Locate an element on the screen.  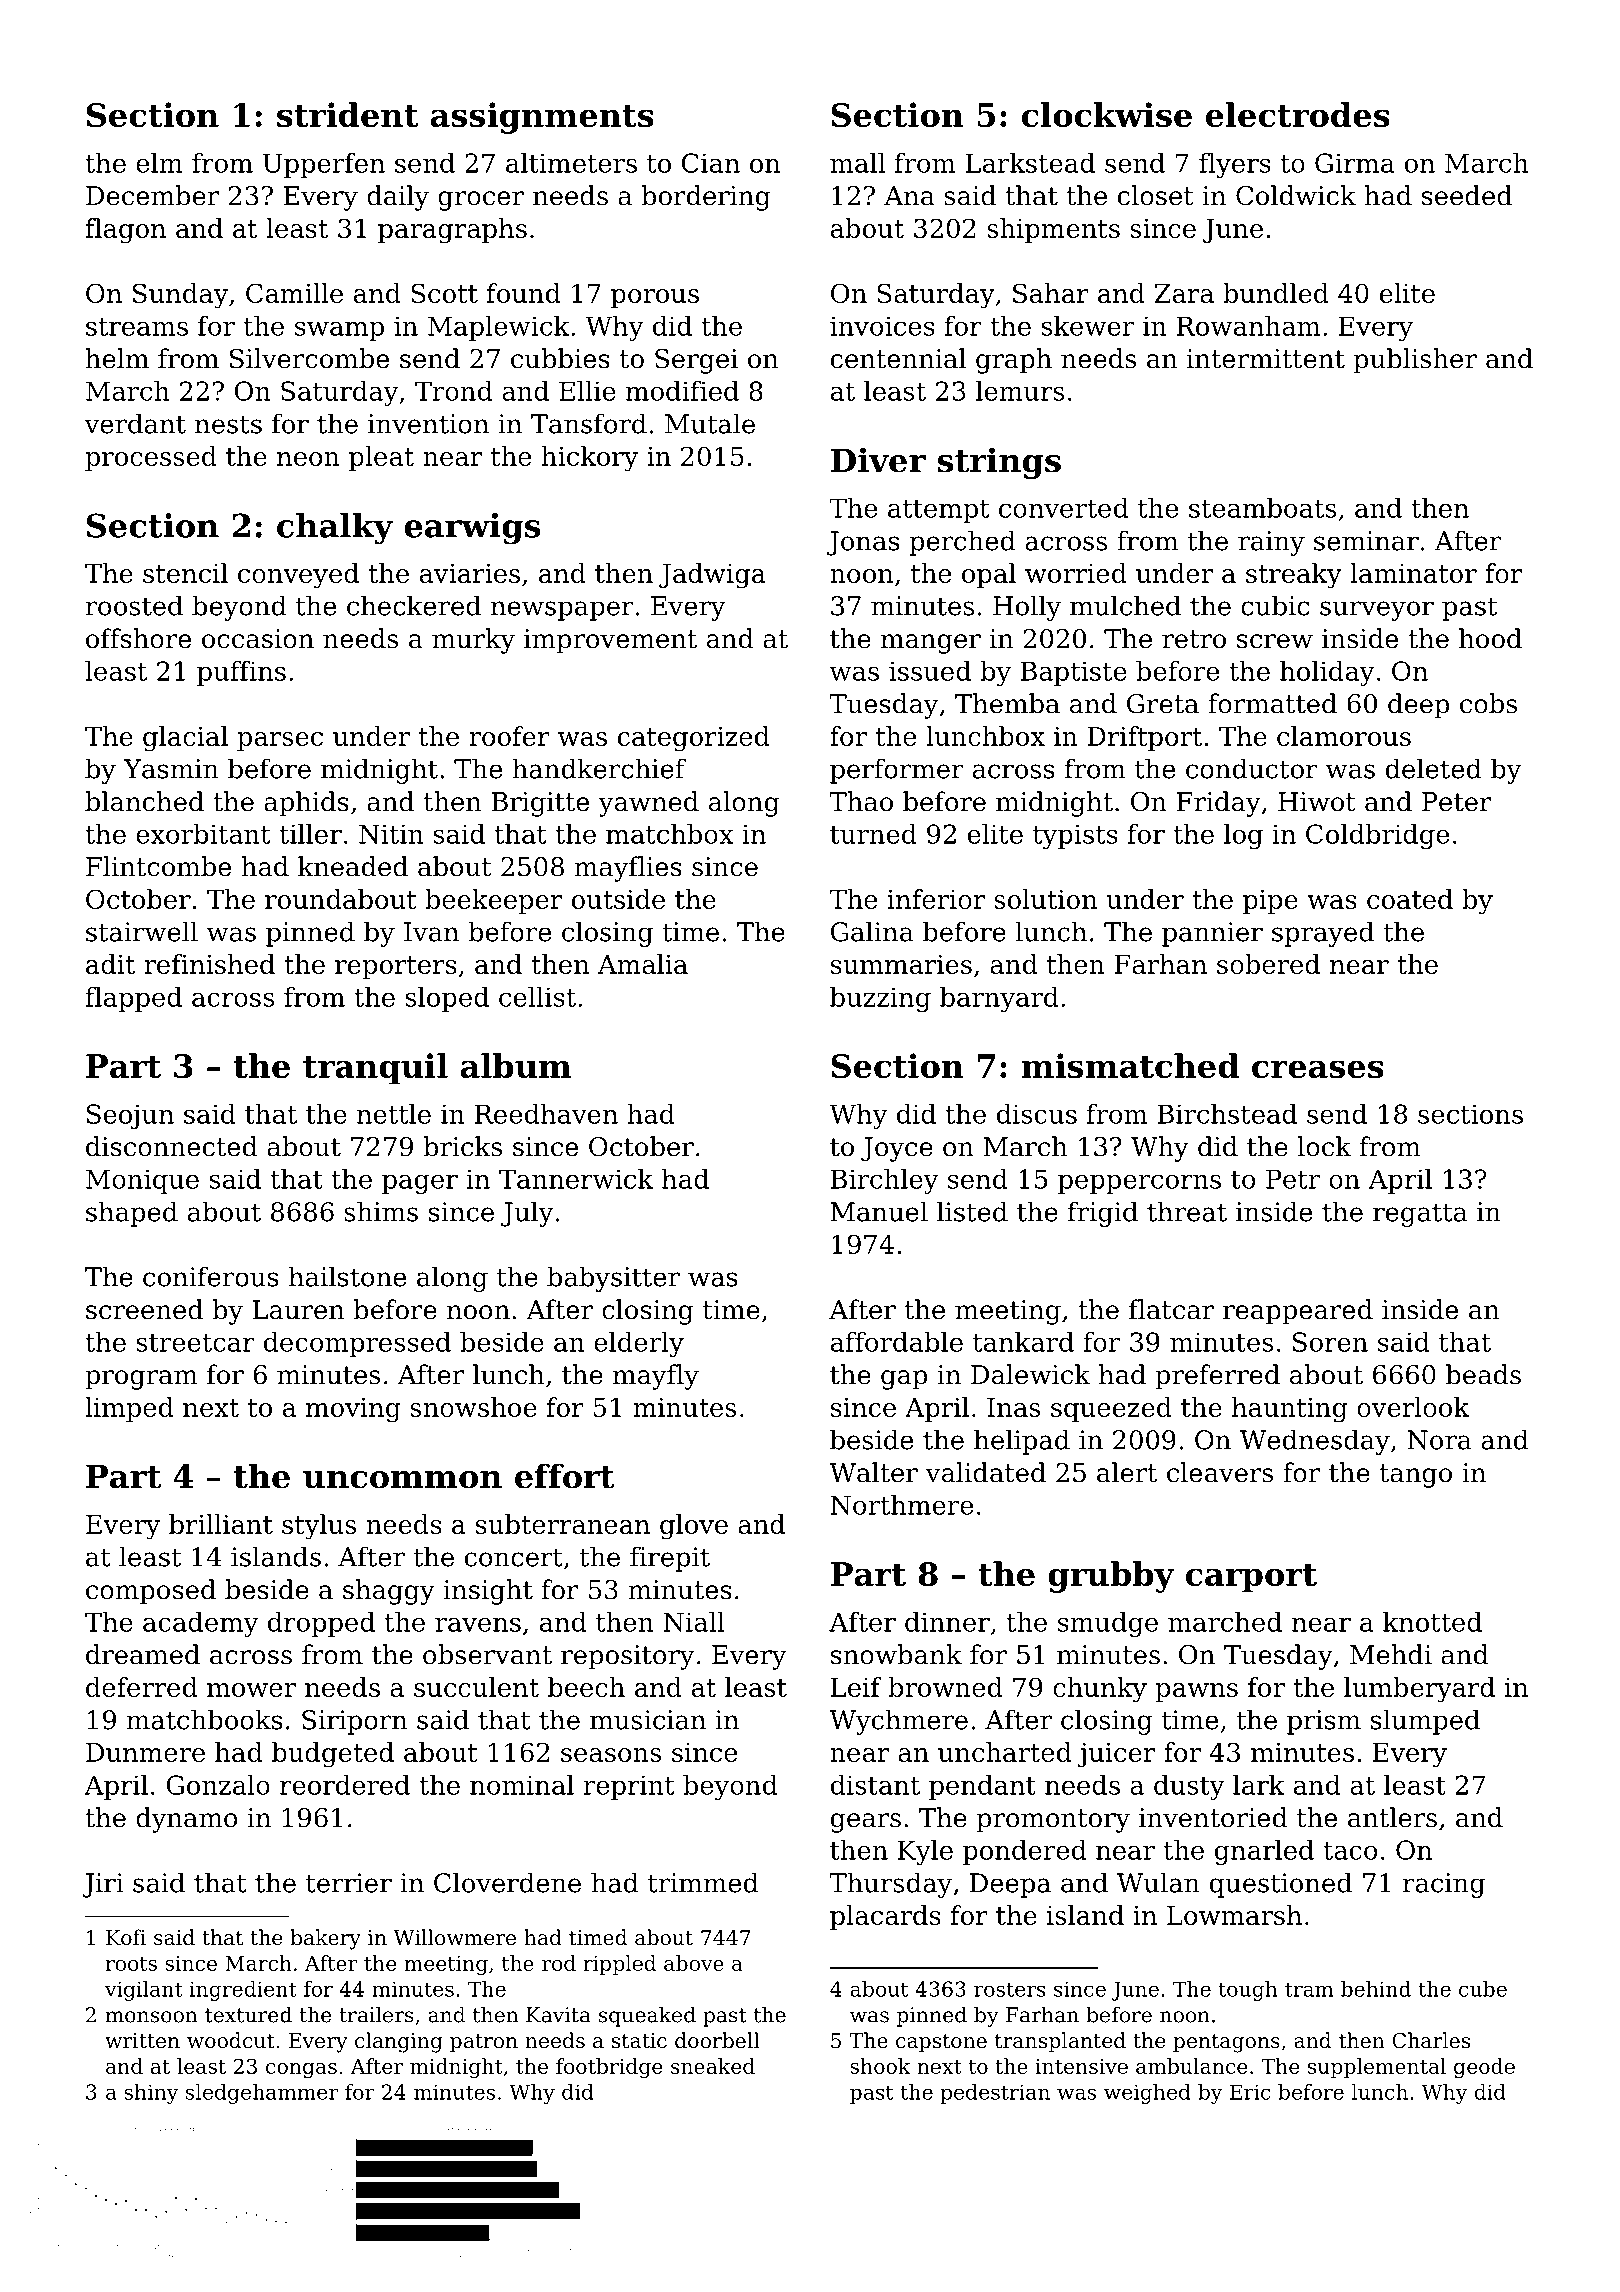
congas is located at coordinates (301, 2071).
